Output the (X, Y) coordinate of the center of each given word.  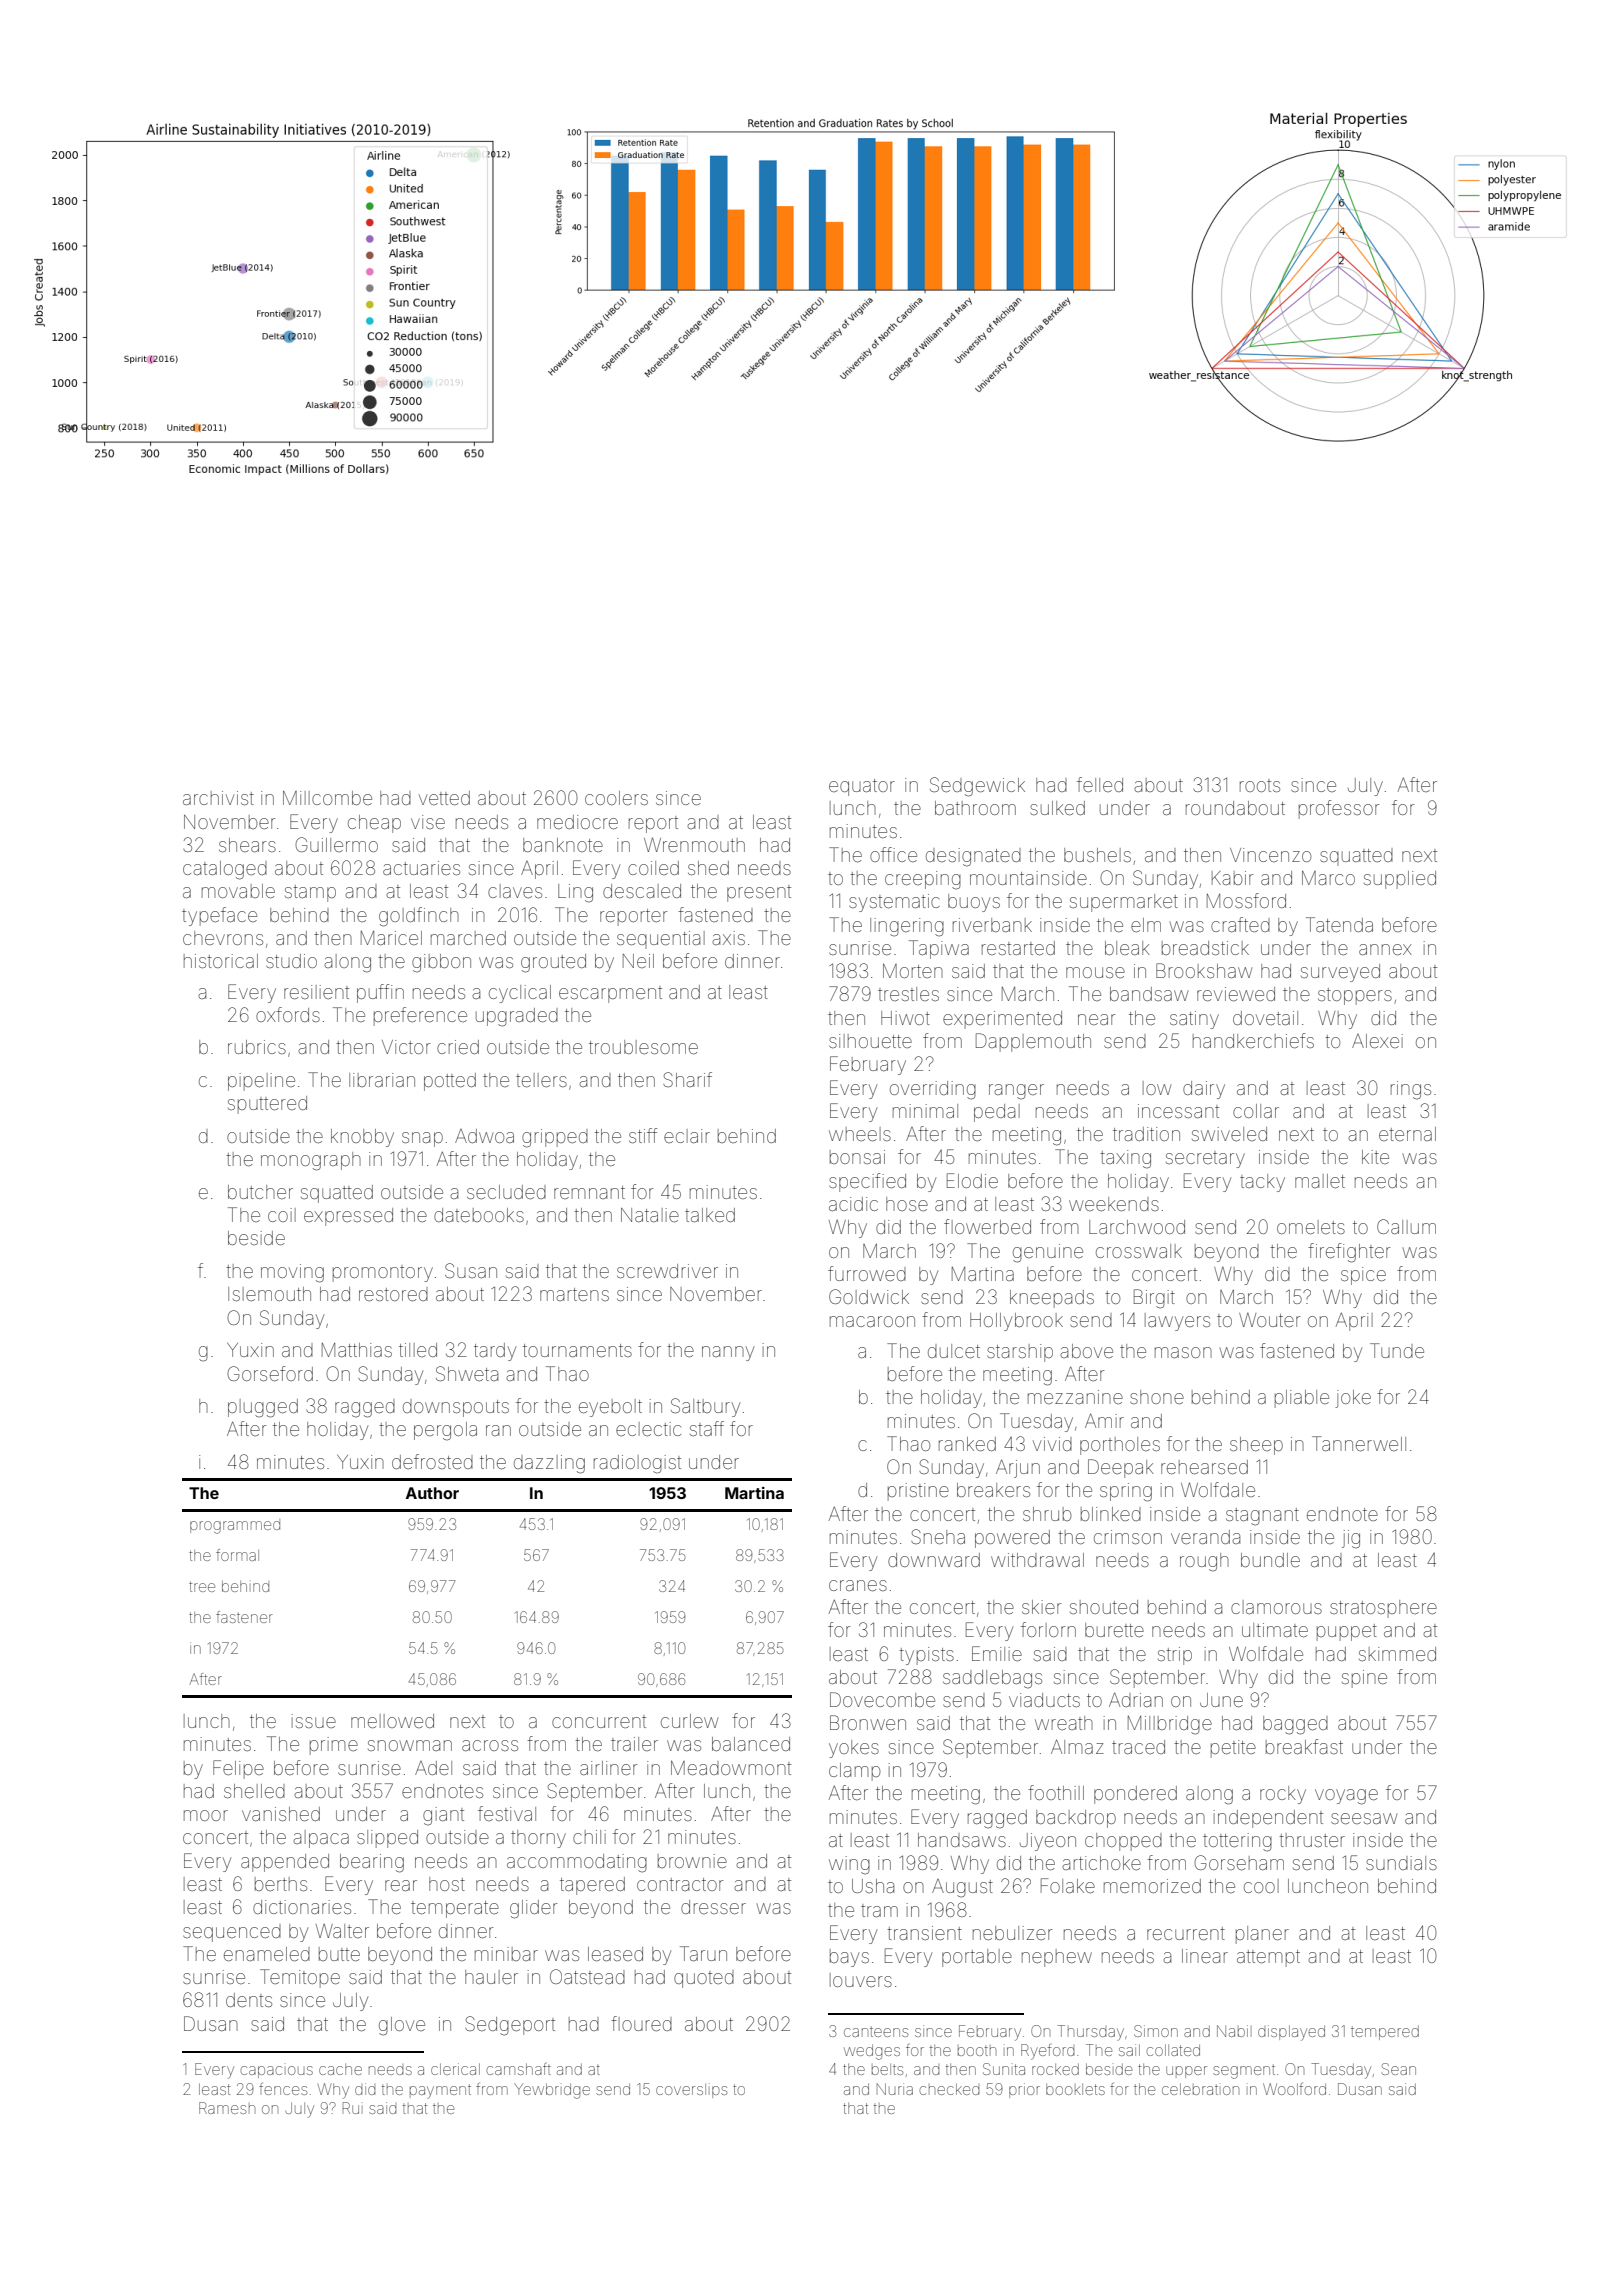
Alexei (1377, 1041)
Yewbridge (552, 2091)
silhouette (870, 1041)
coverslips (691, 2091)
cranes (858, 1585)
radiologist (637, 1464)
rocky (1283, 1795)
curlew (689, 1721)
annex (1385, 949)
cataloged (225, 870)
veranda (1205, 1537)
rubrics (257, 1047)
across (490, 1745)
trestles (908, 994)
